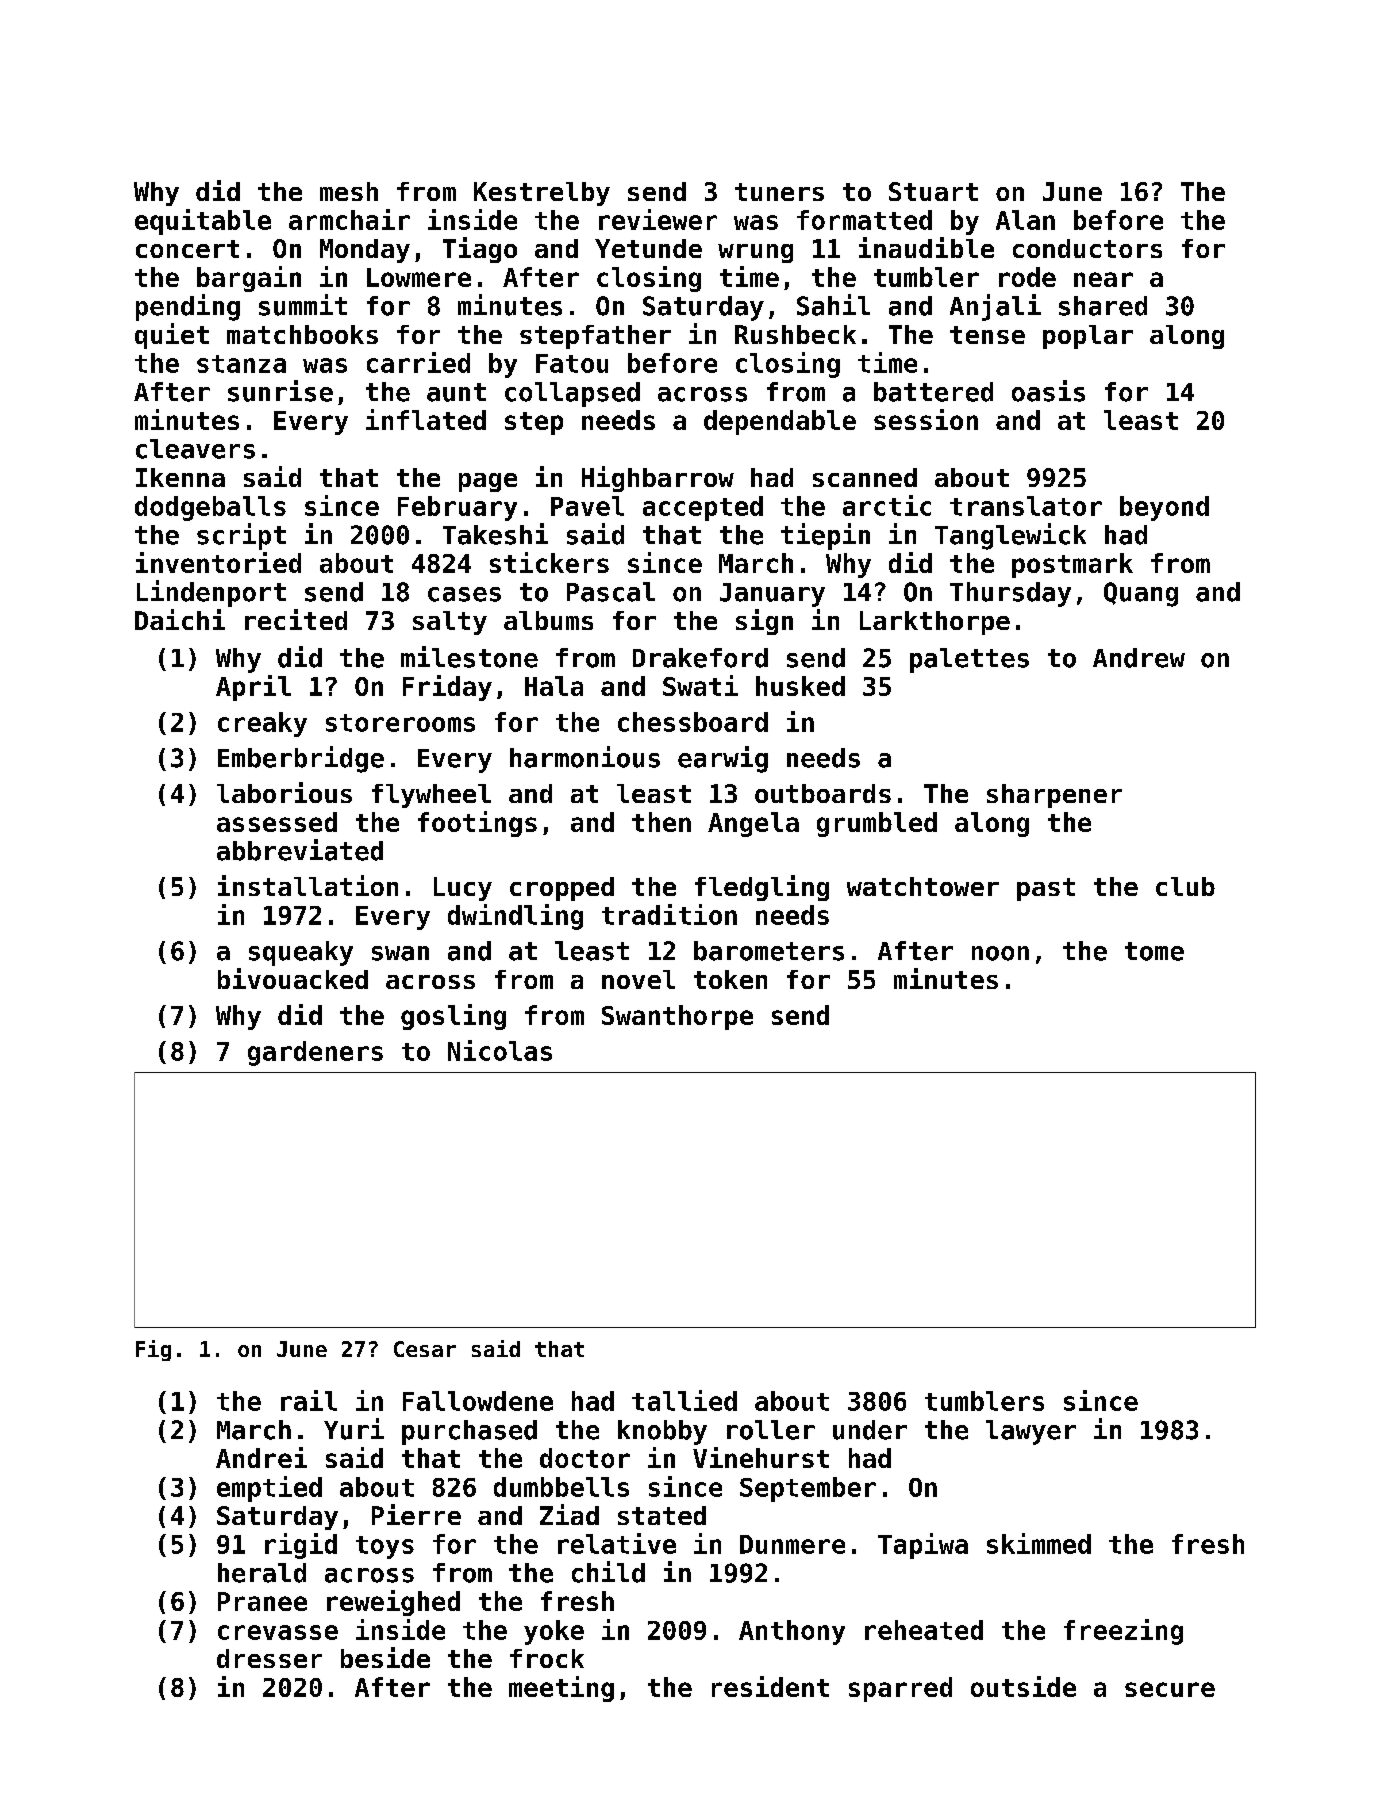 This document has width=1390, height=1798. What do you see at coordinates (987, 335) in the document?
I see `tense` at bounding box center [987, 335].
